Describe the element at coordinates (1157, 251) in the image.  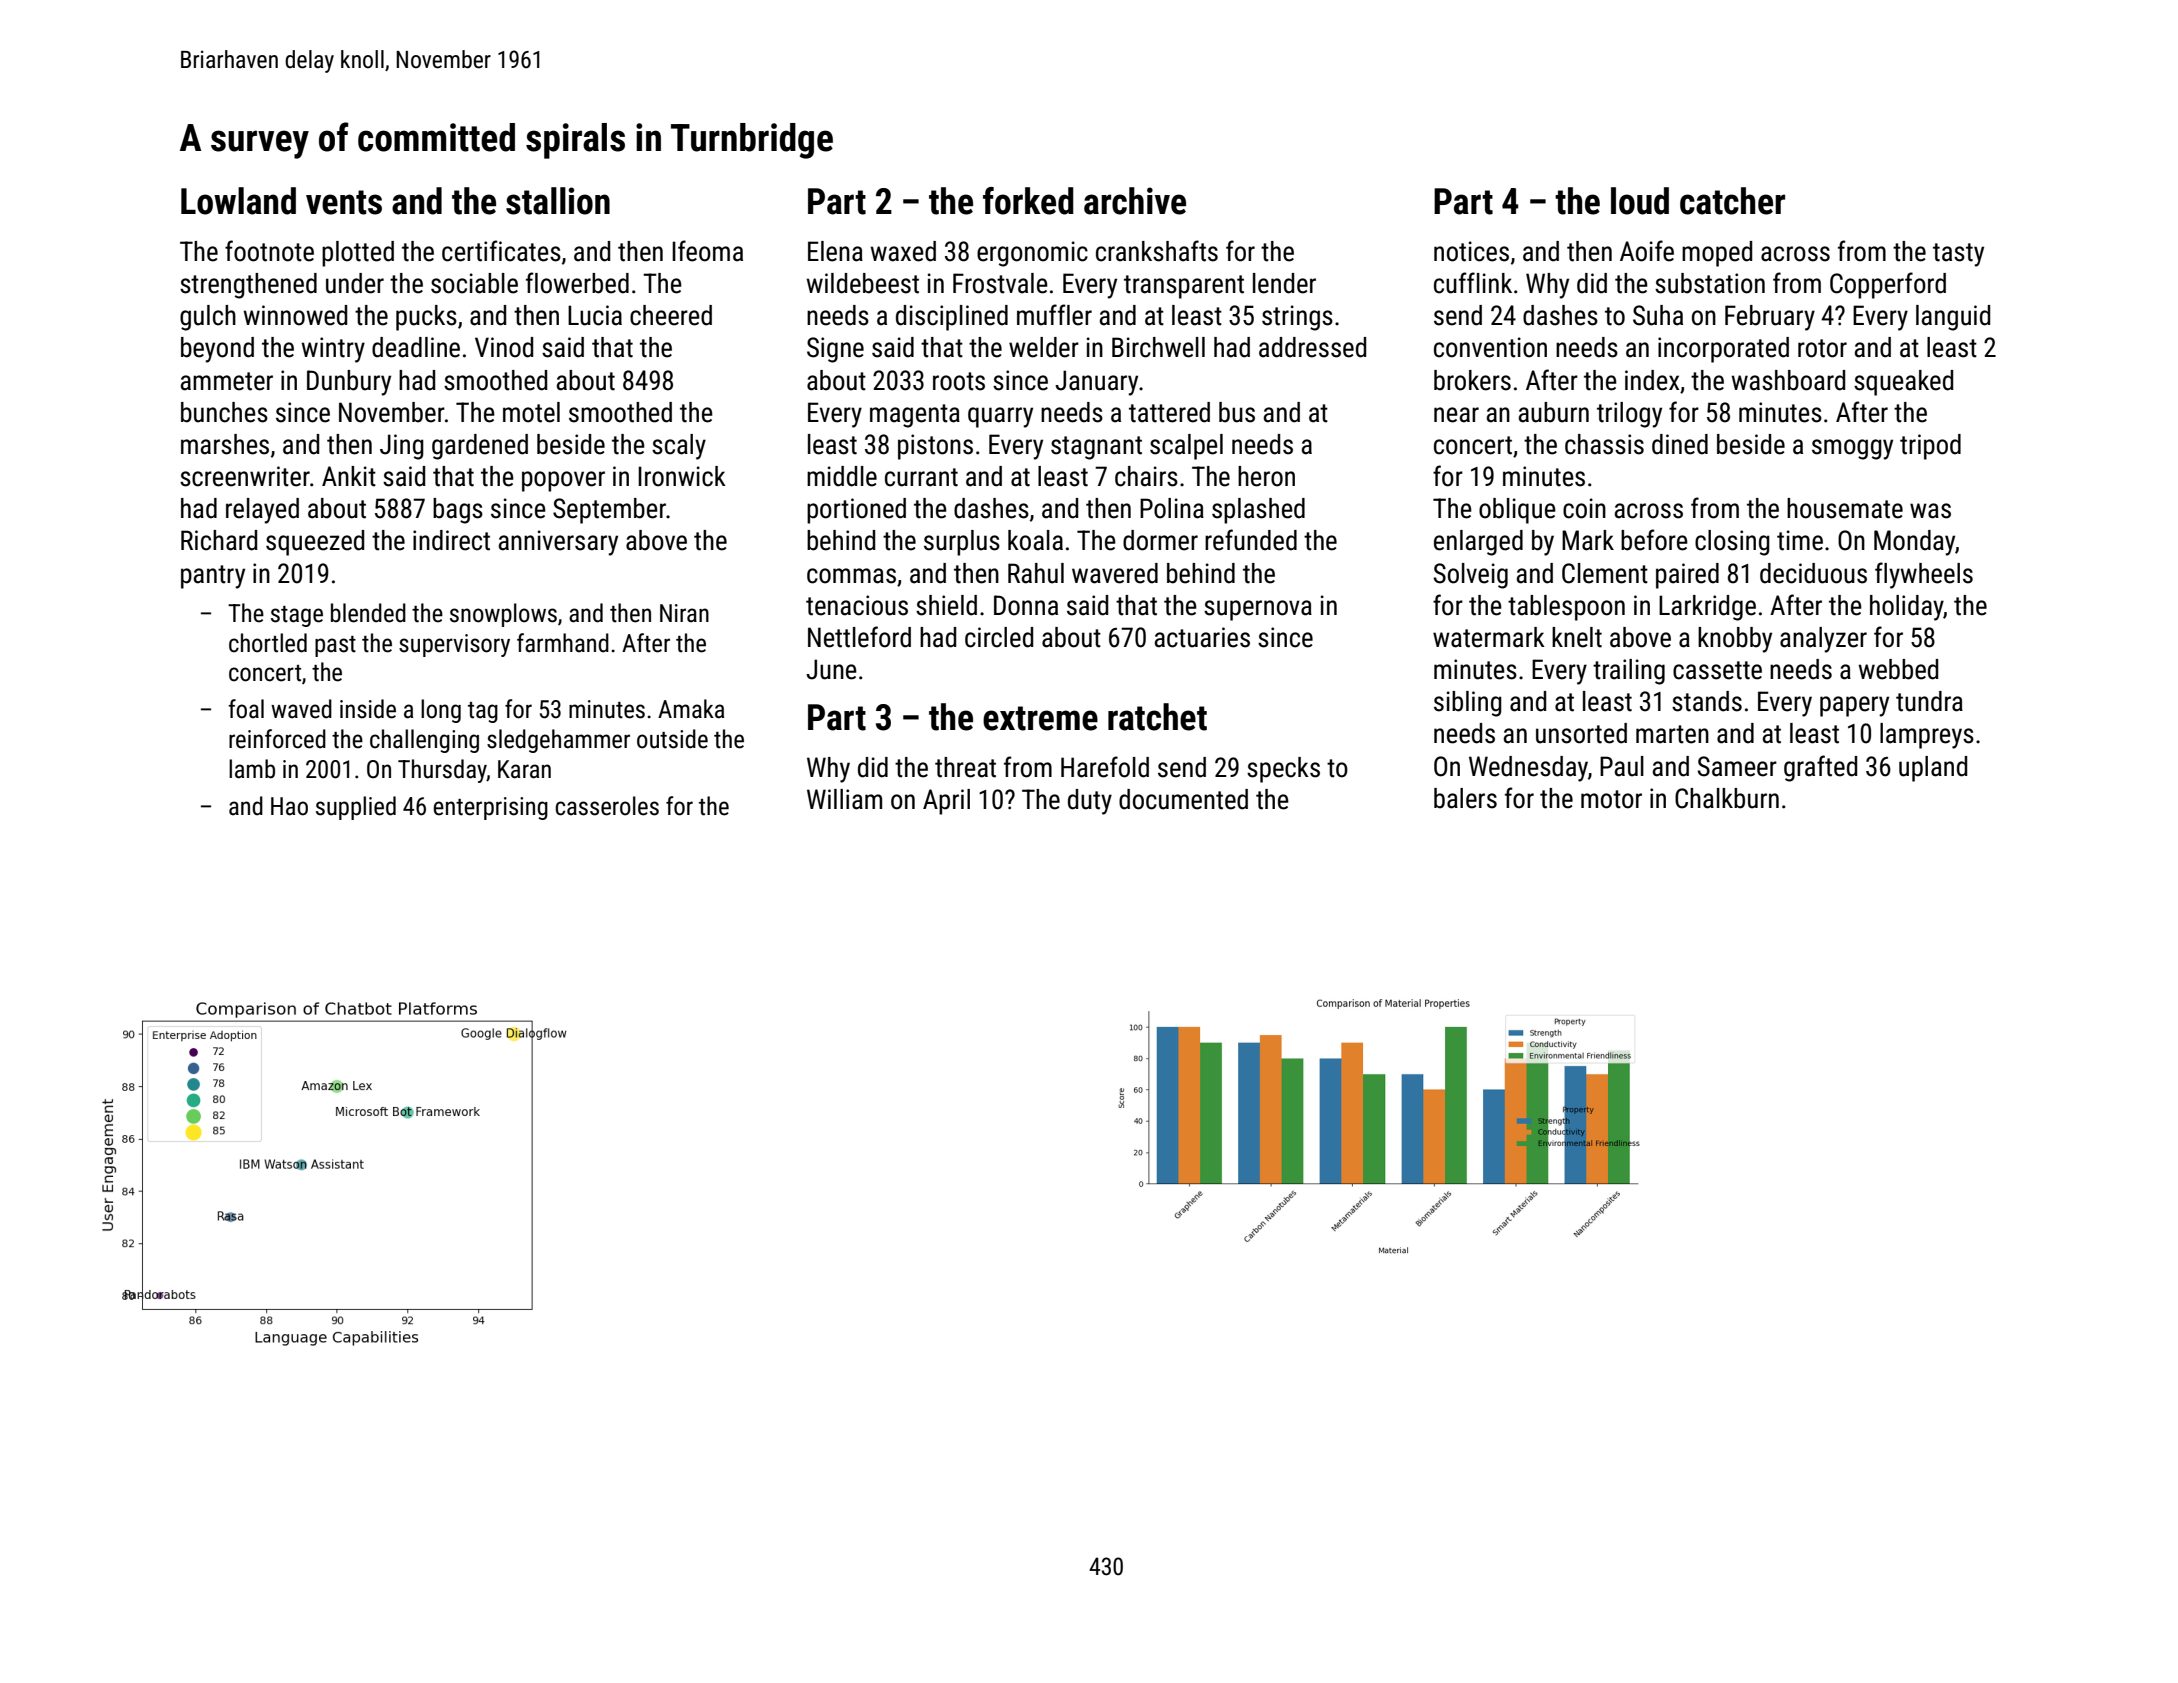
I see `crankshafts` at that location.
